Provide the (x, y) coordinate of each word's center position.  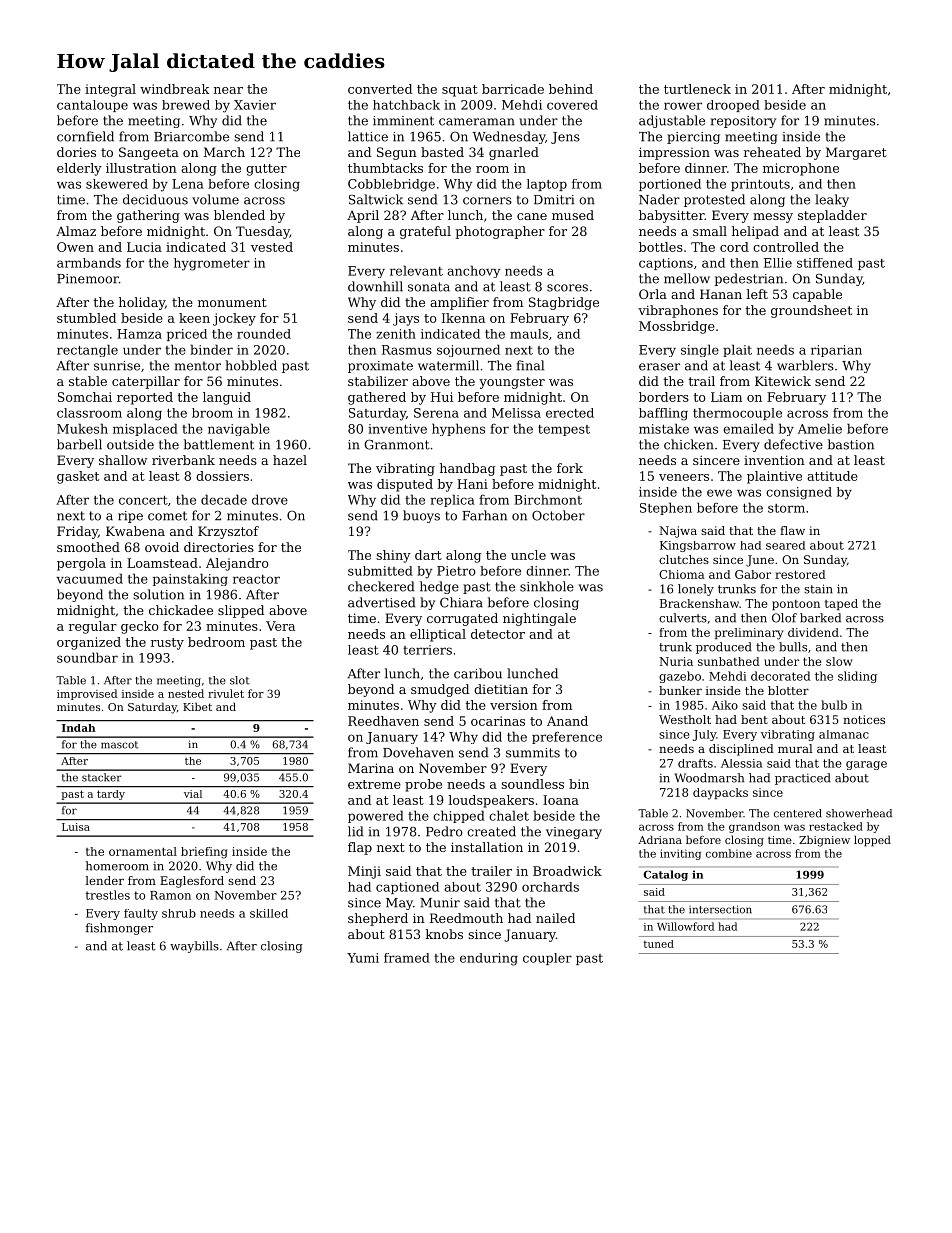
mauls (529, 334)
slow (839, 661)
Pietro (456, 571)
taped (841, 604)
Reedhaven (383, 721)
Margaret (856, 153)
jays (406, 319)
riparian (836, 351)
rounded (264, 334)
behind (571, 89)
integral (110, 90)
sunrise (117, 366)
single (700, 350)
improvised (87, 694)
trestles (108, 895)
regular (93, 627)
